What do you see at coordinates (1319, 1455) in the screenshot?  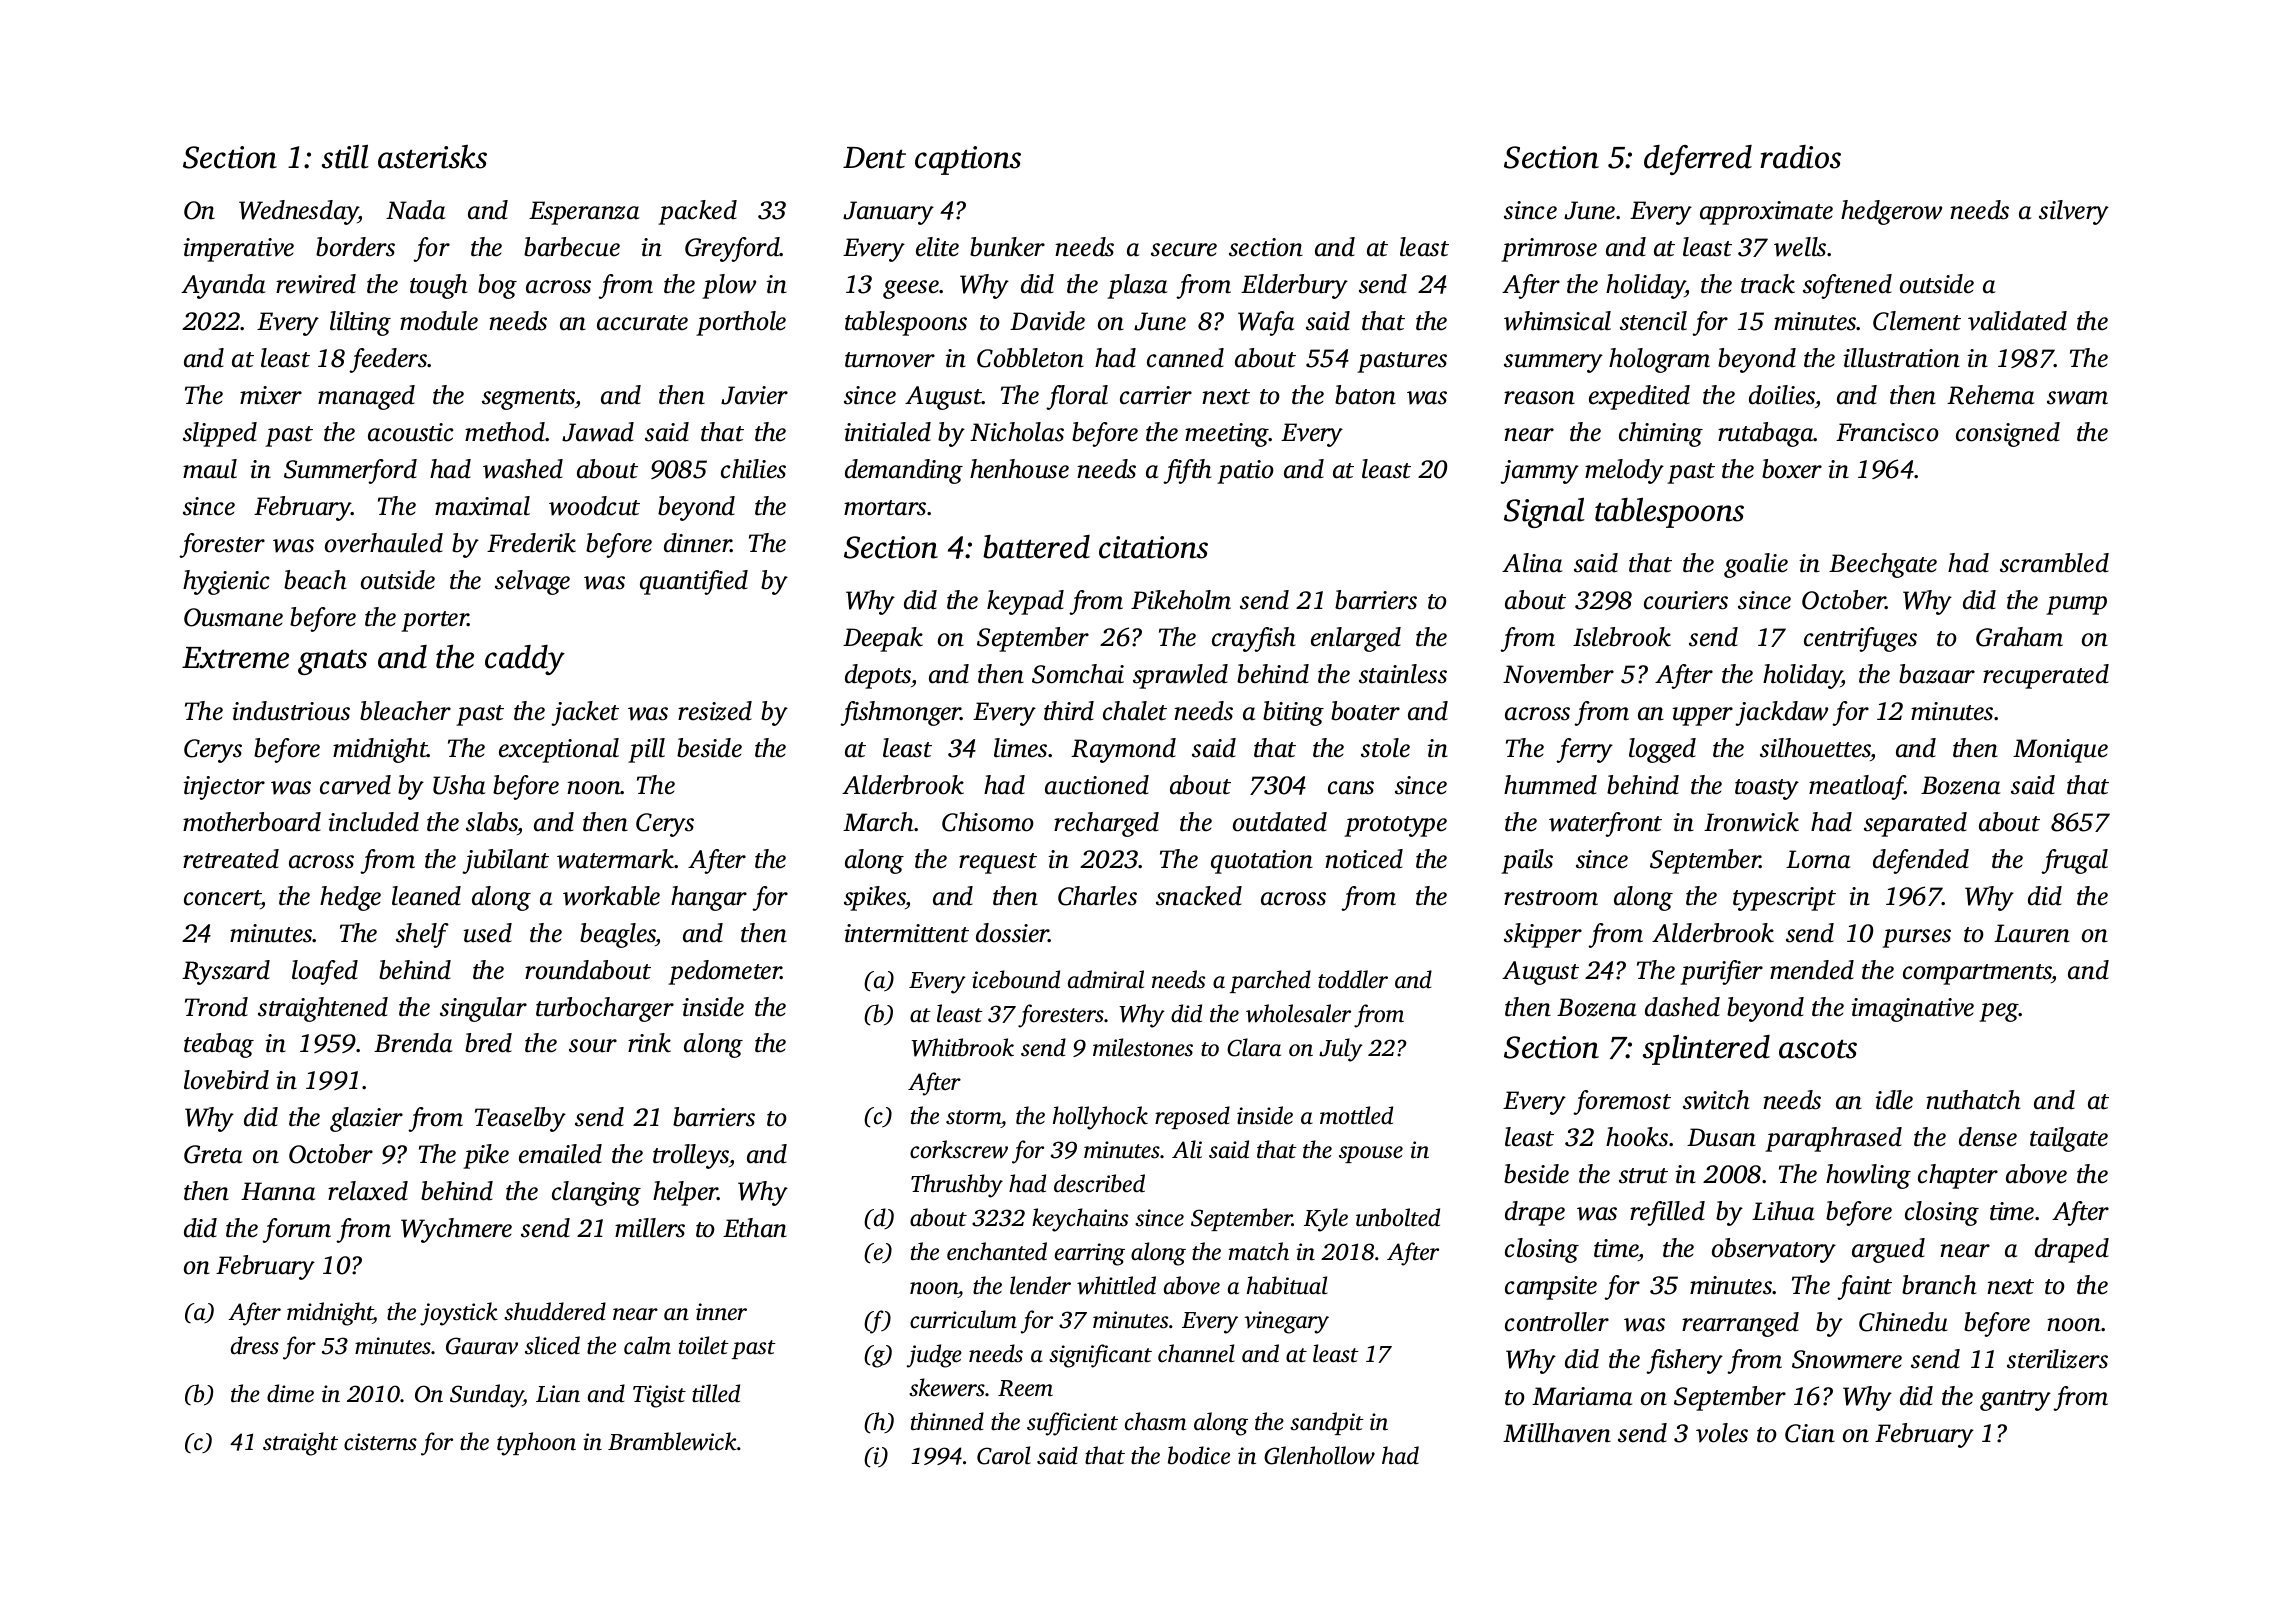 I see `Glenhollow` at bounding box center [1319, 1455].
